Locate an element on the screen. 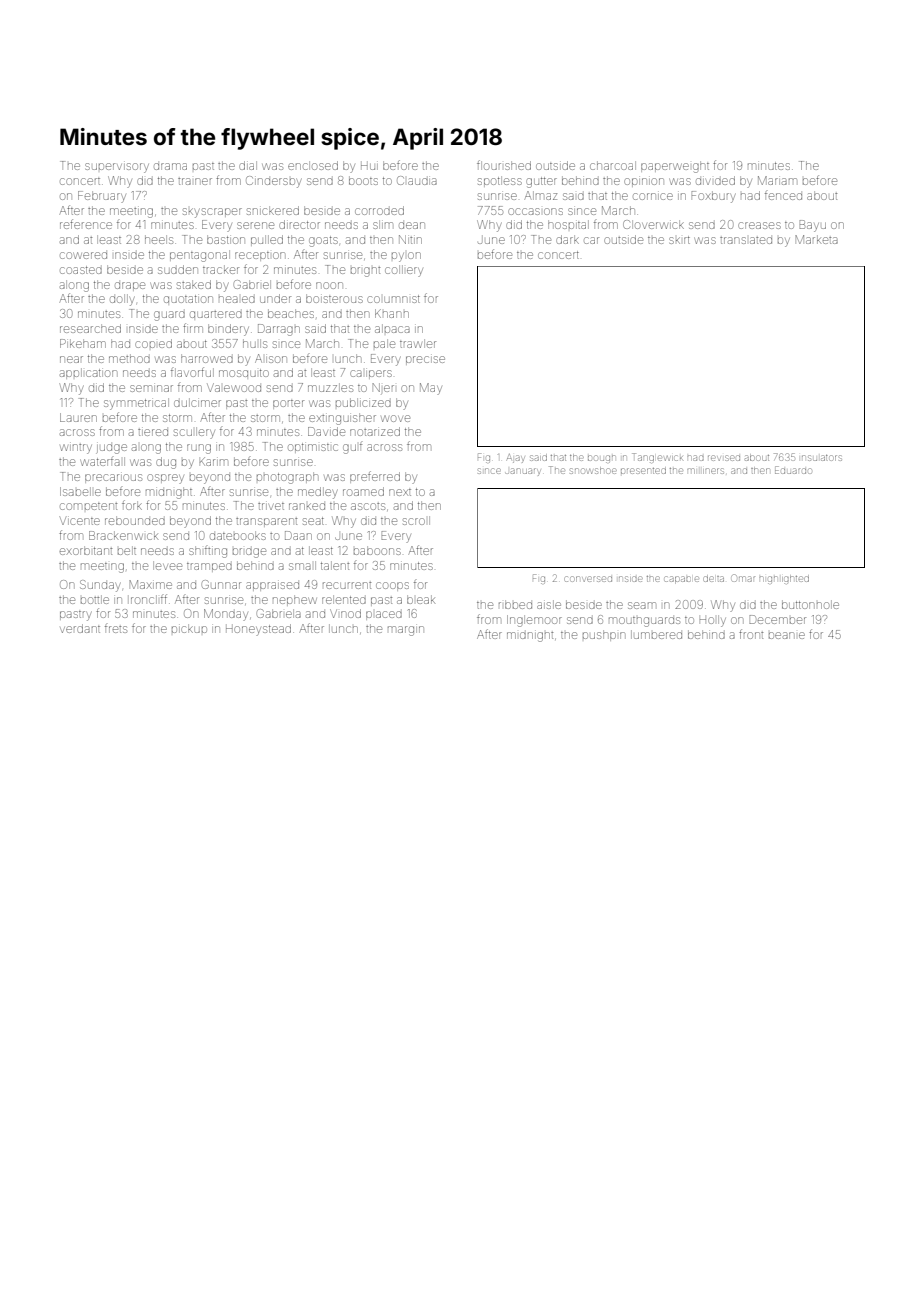  dark is located at coordinates (567, 239).
